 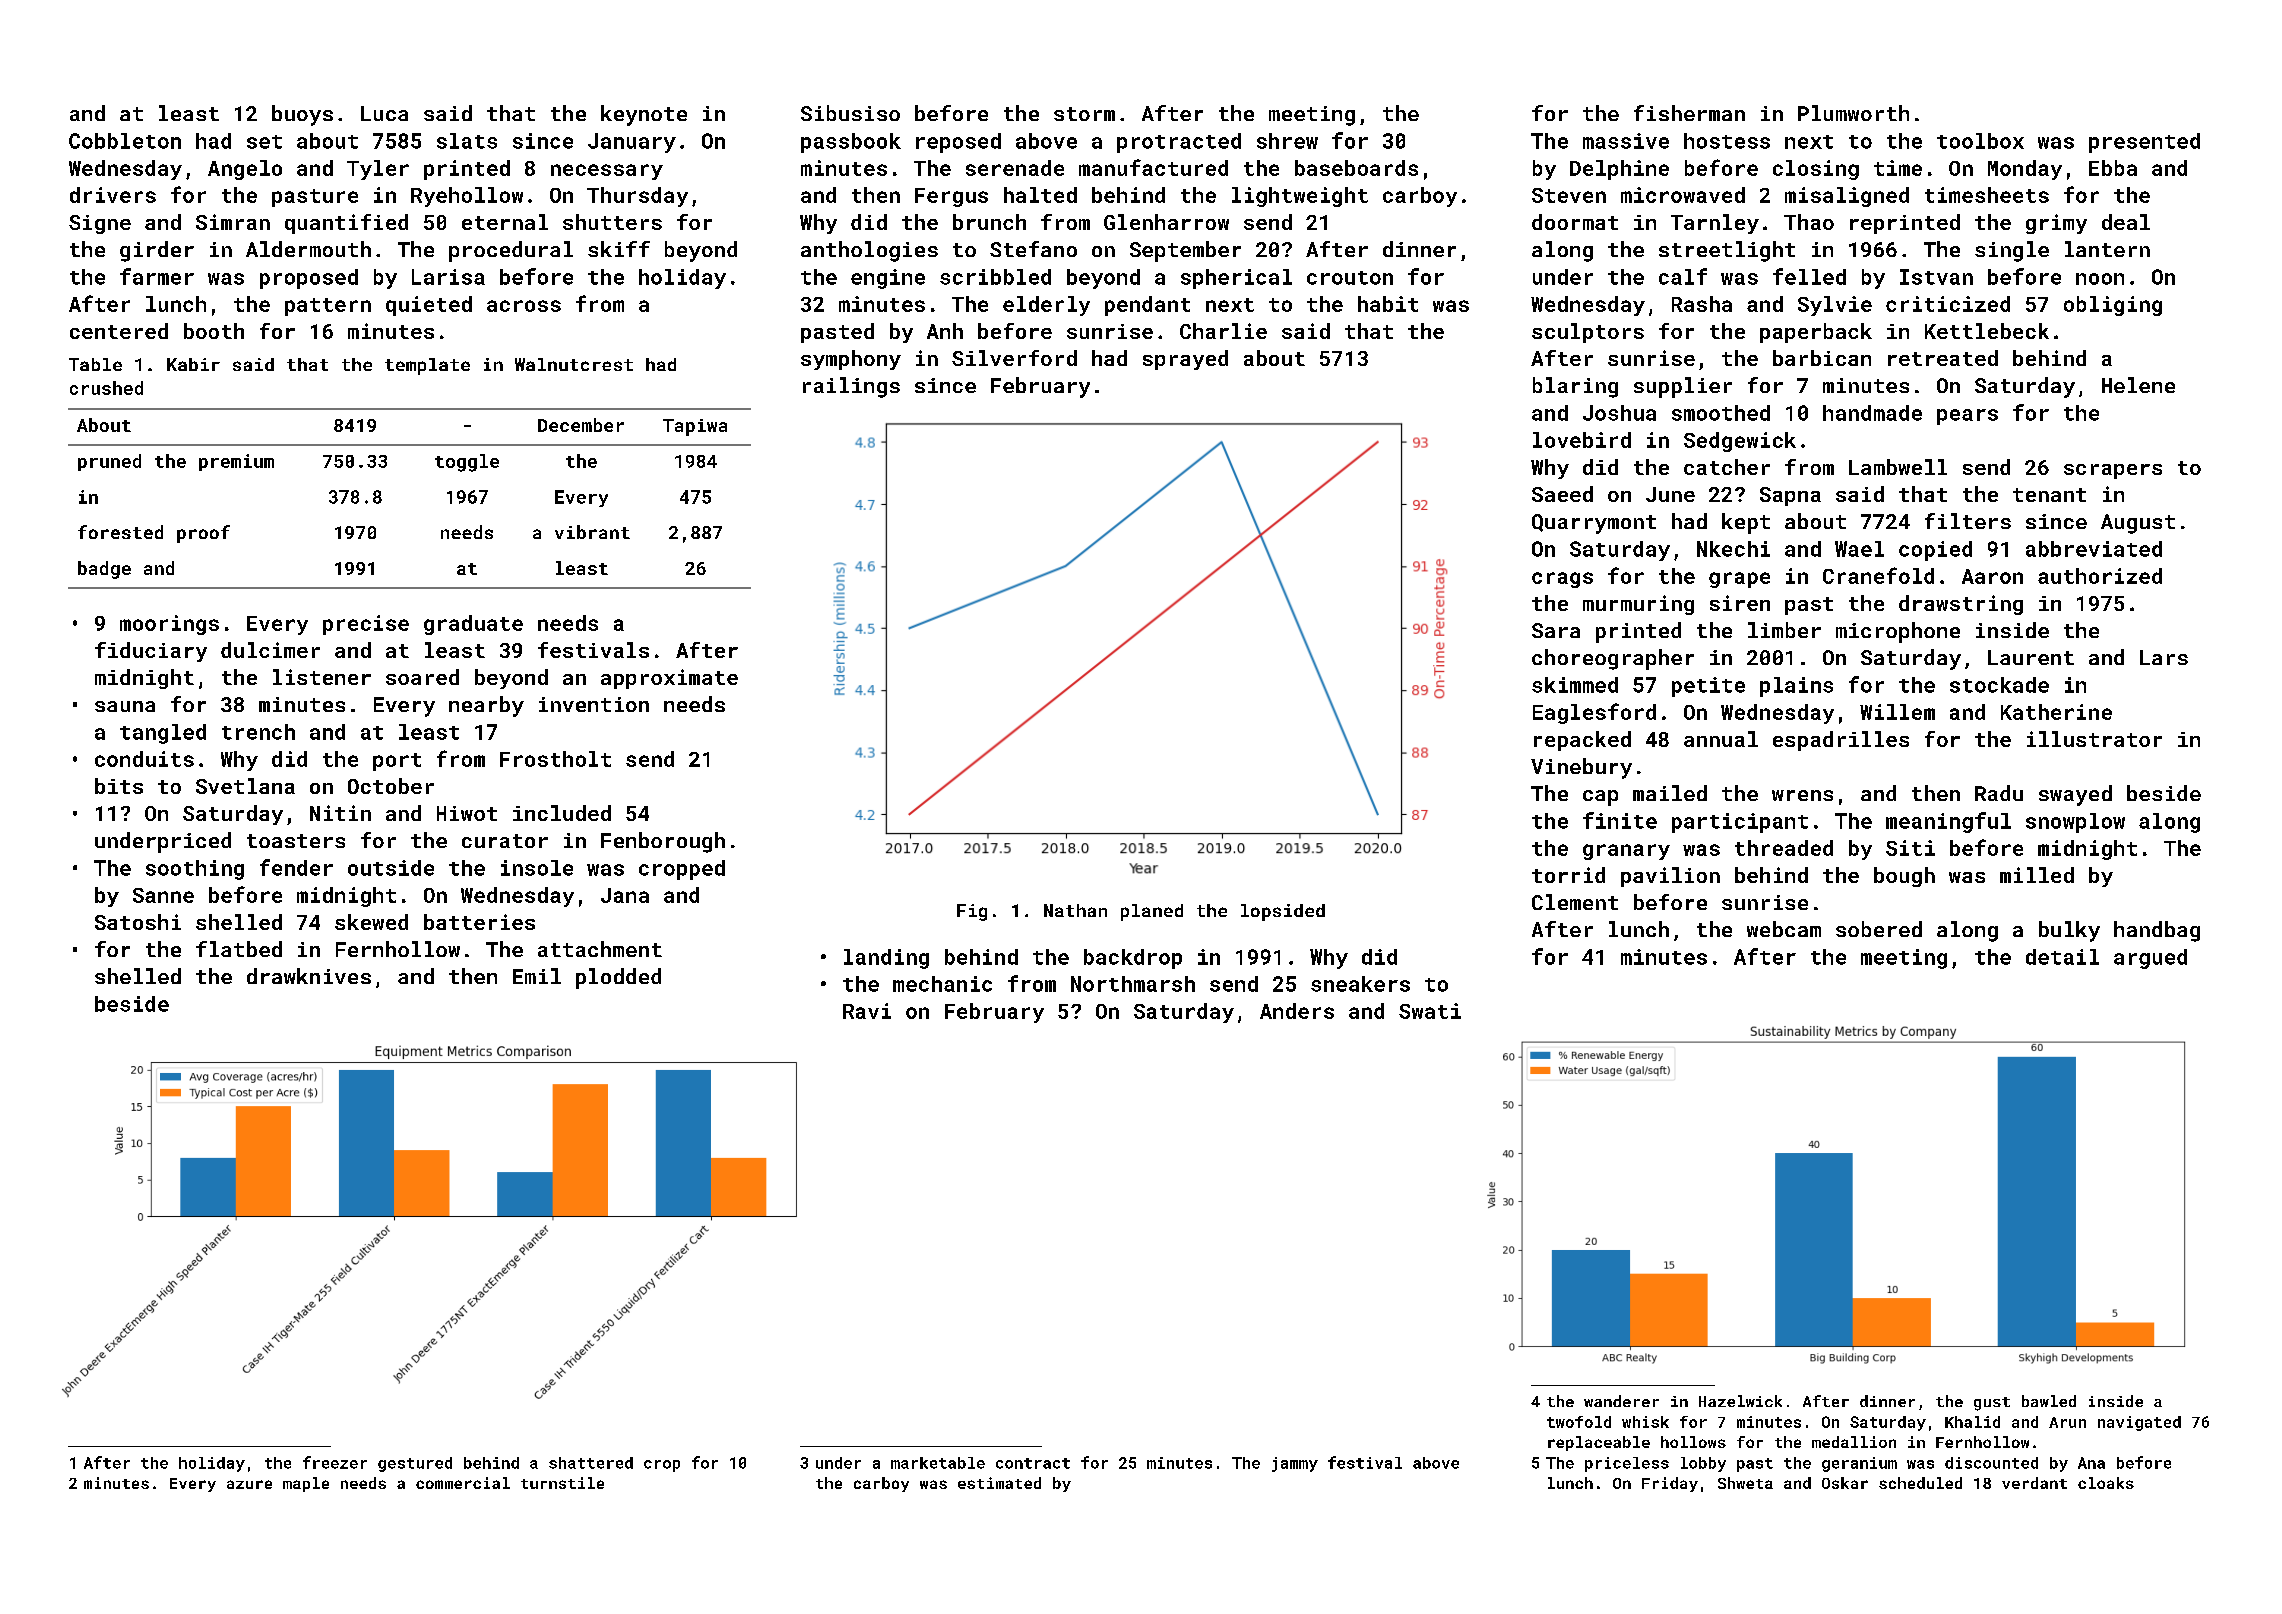 I want to click on gestured, so click(x=415, y=1464).
